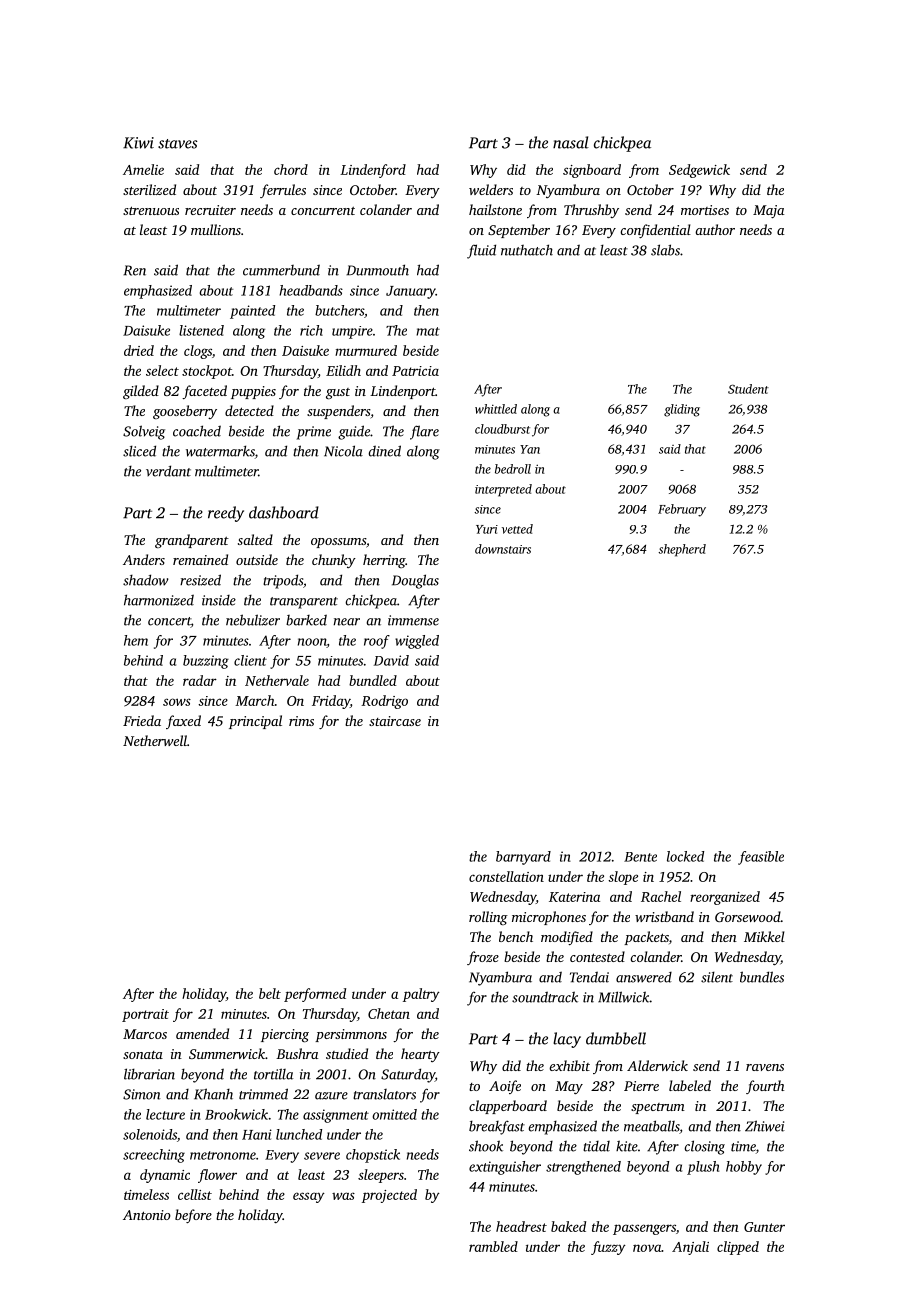 Image resolution: width=908 pixels, height=1316 pixels. I want to click on nasal, so click(571, 142).
